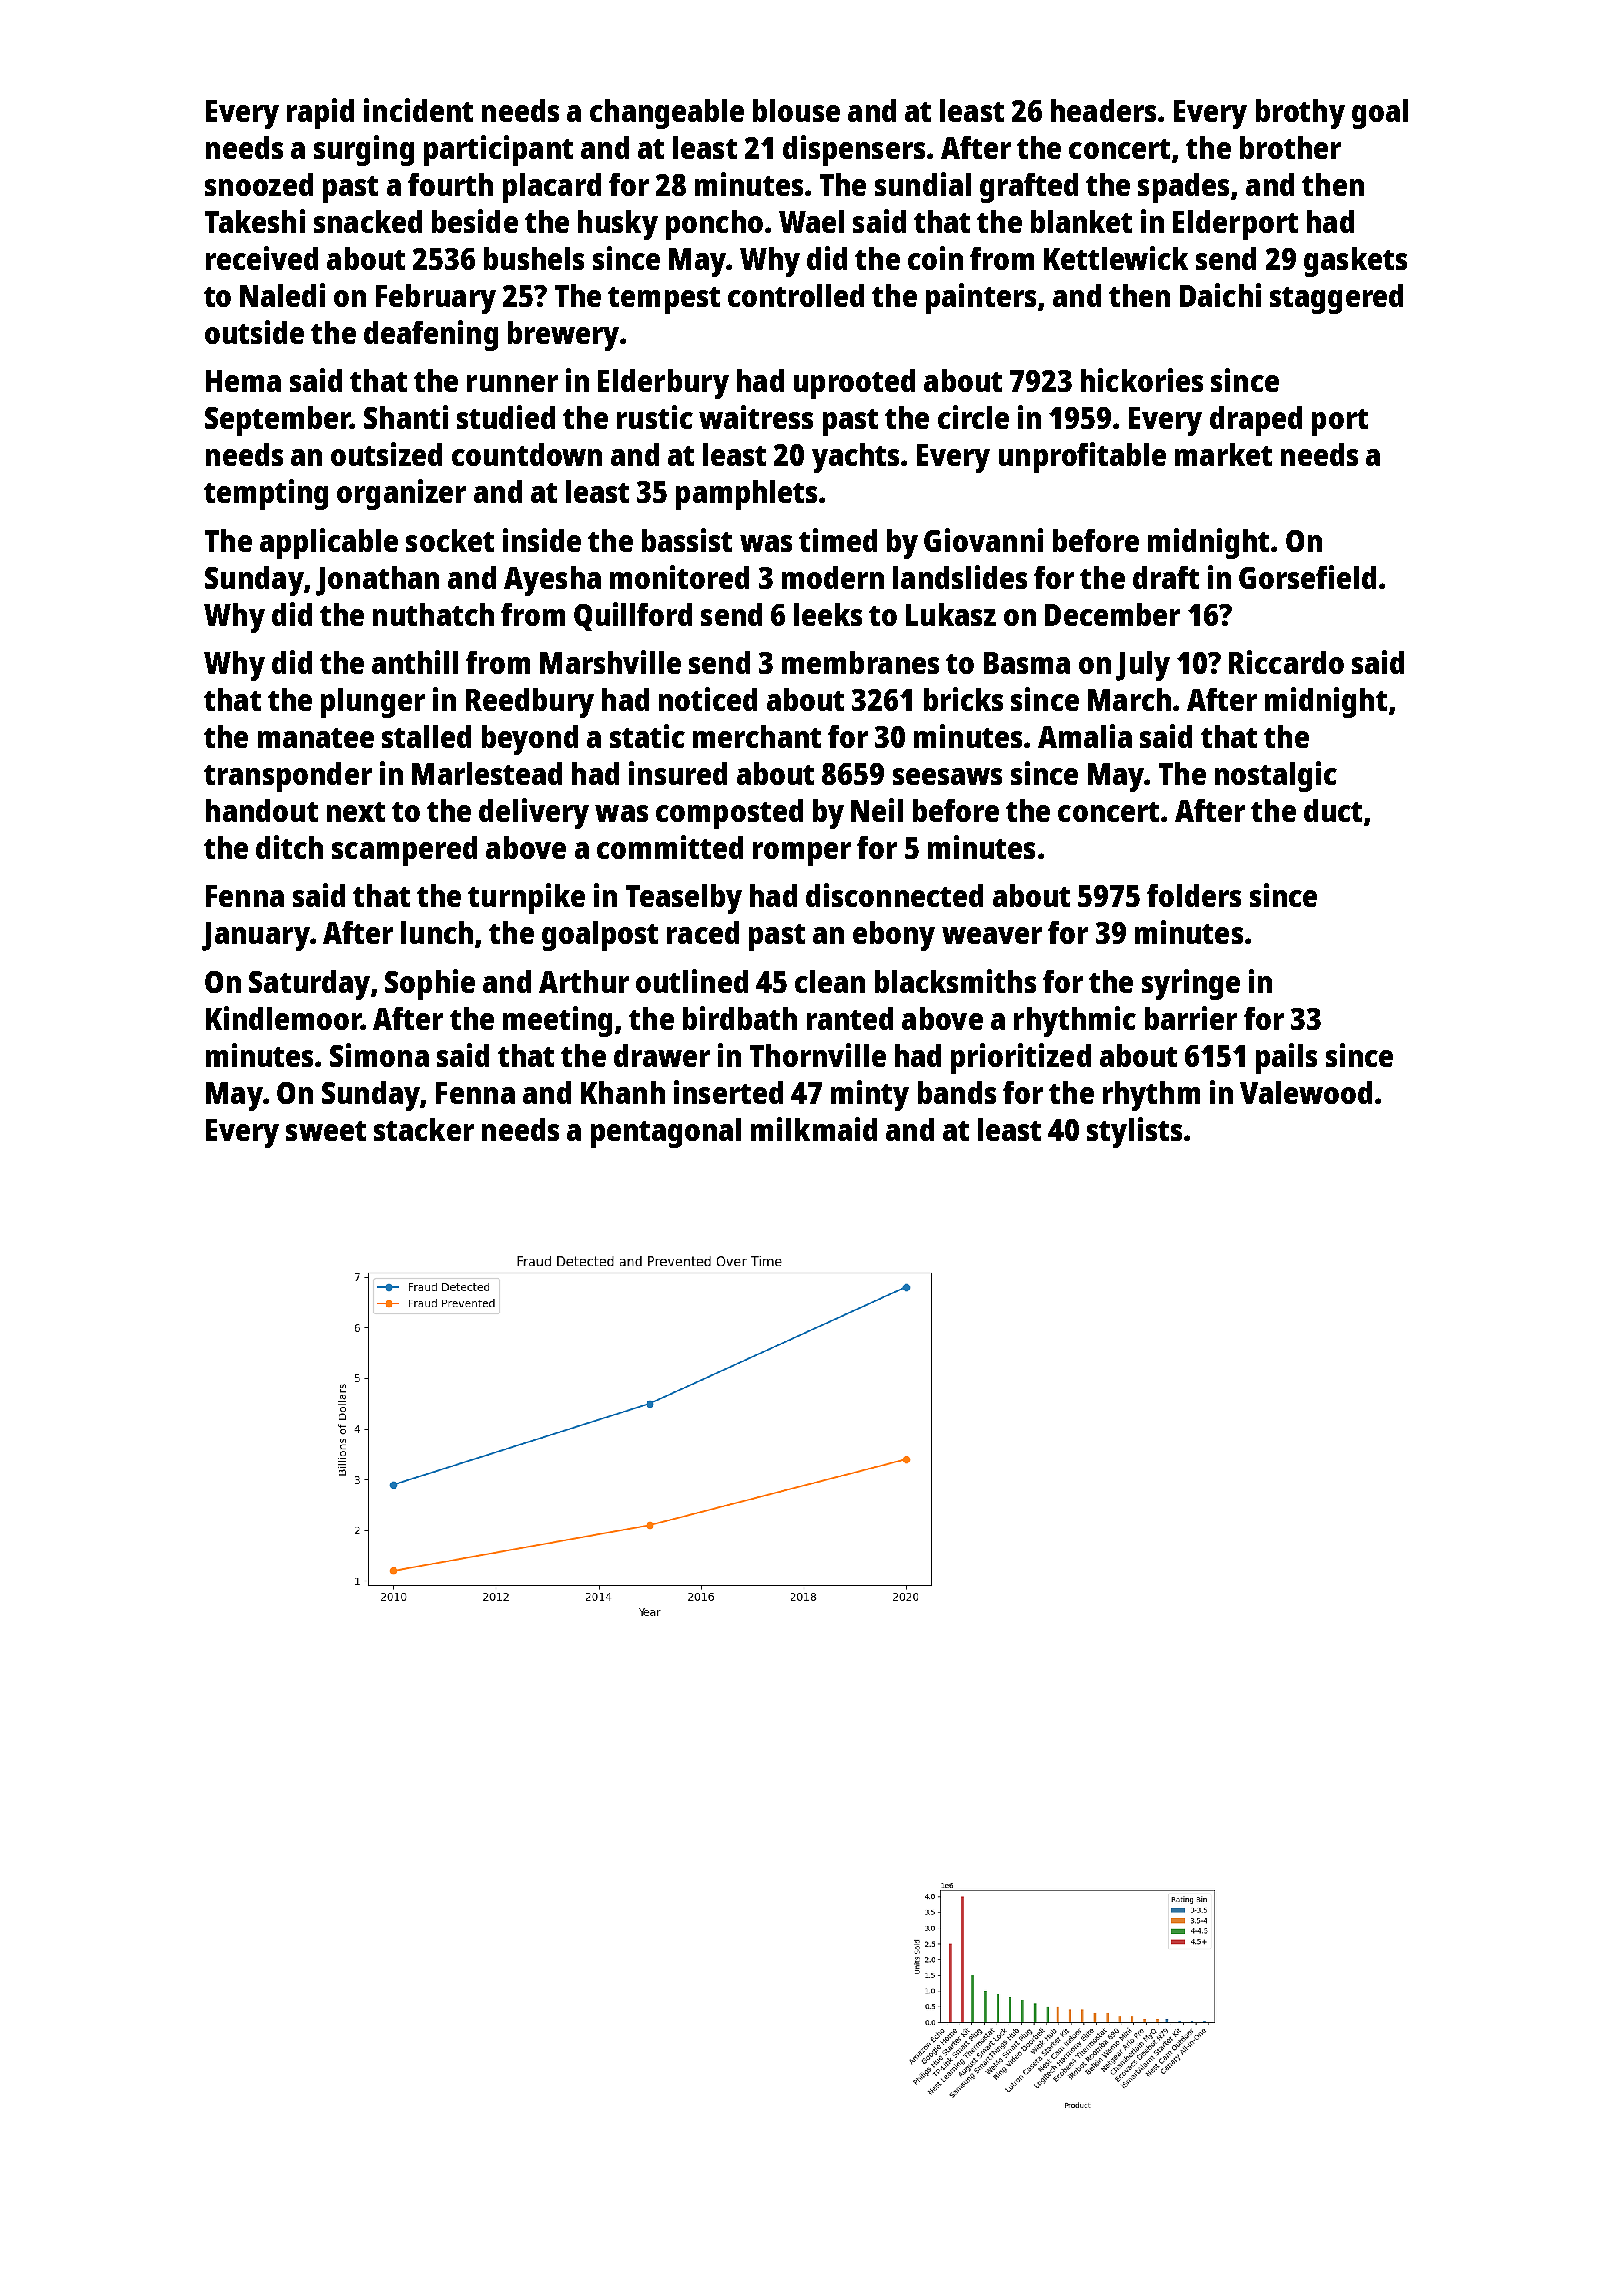  Describe the element at coordinates (1191, 1018) in the page. I see `barrier` at that location.
